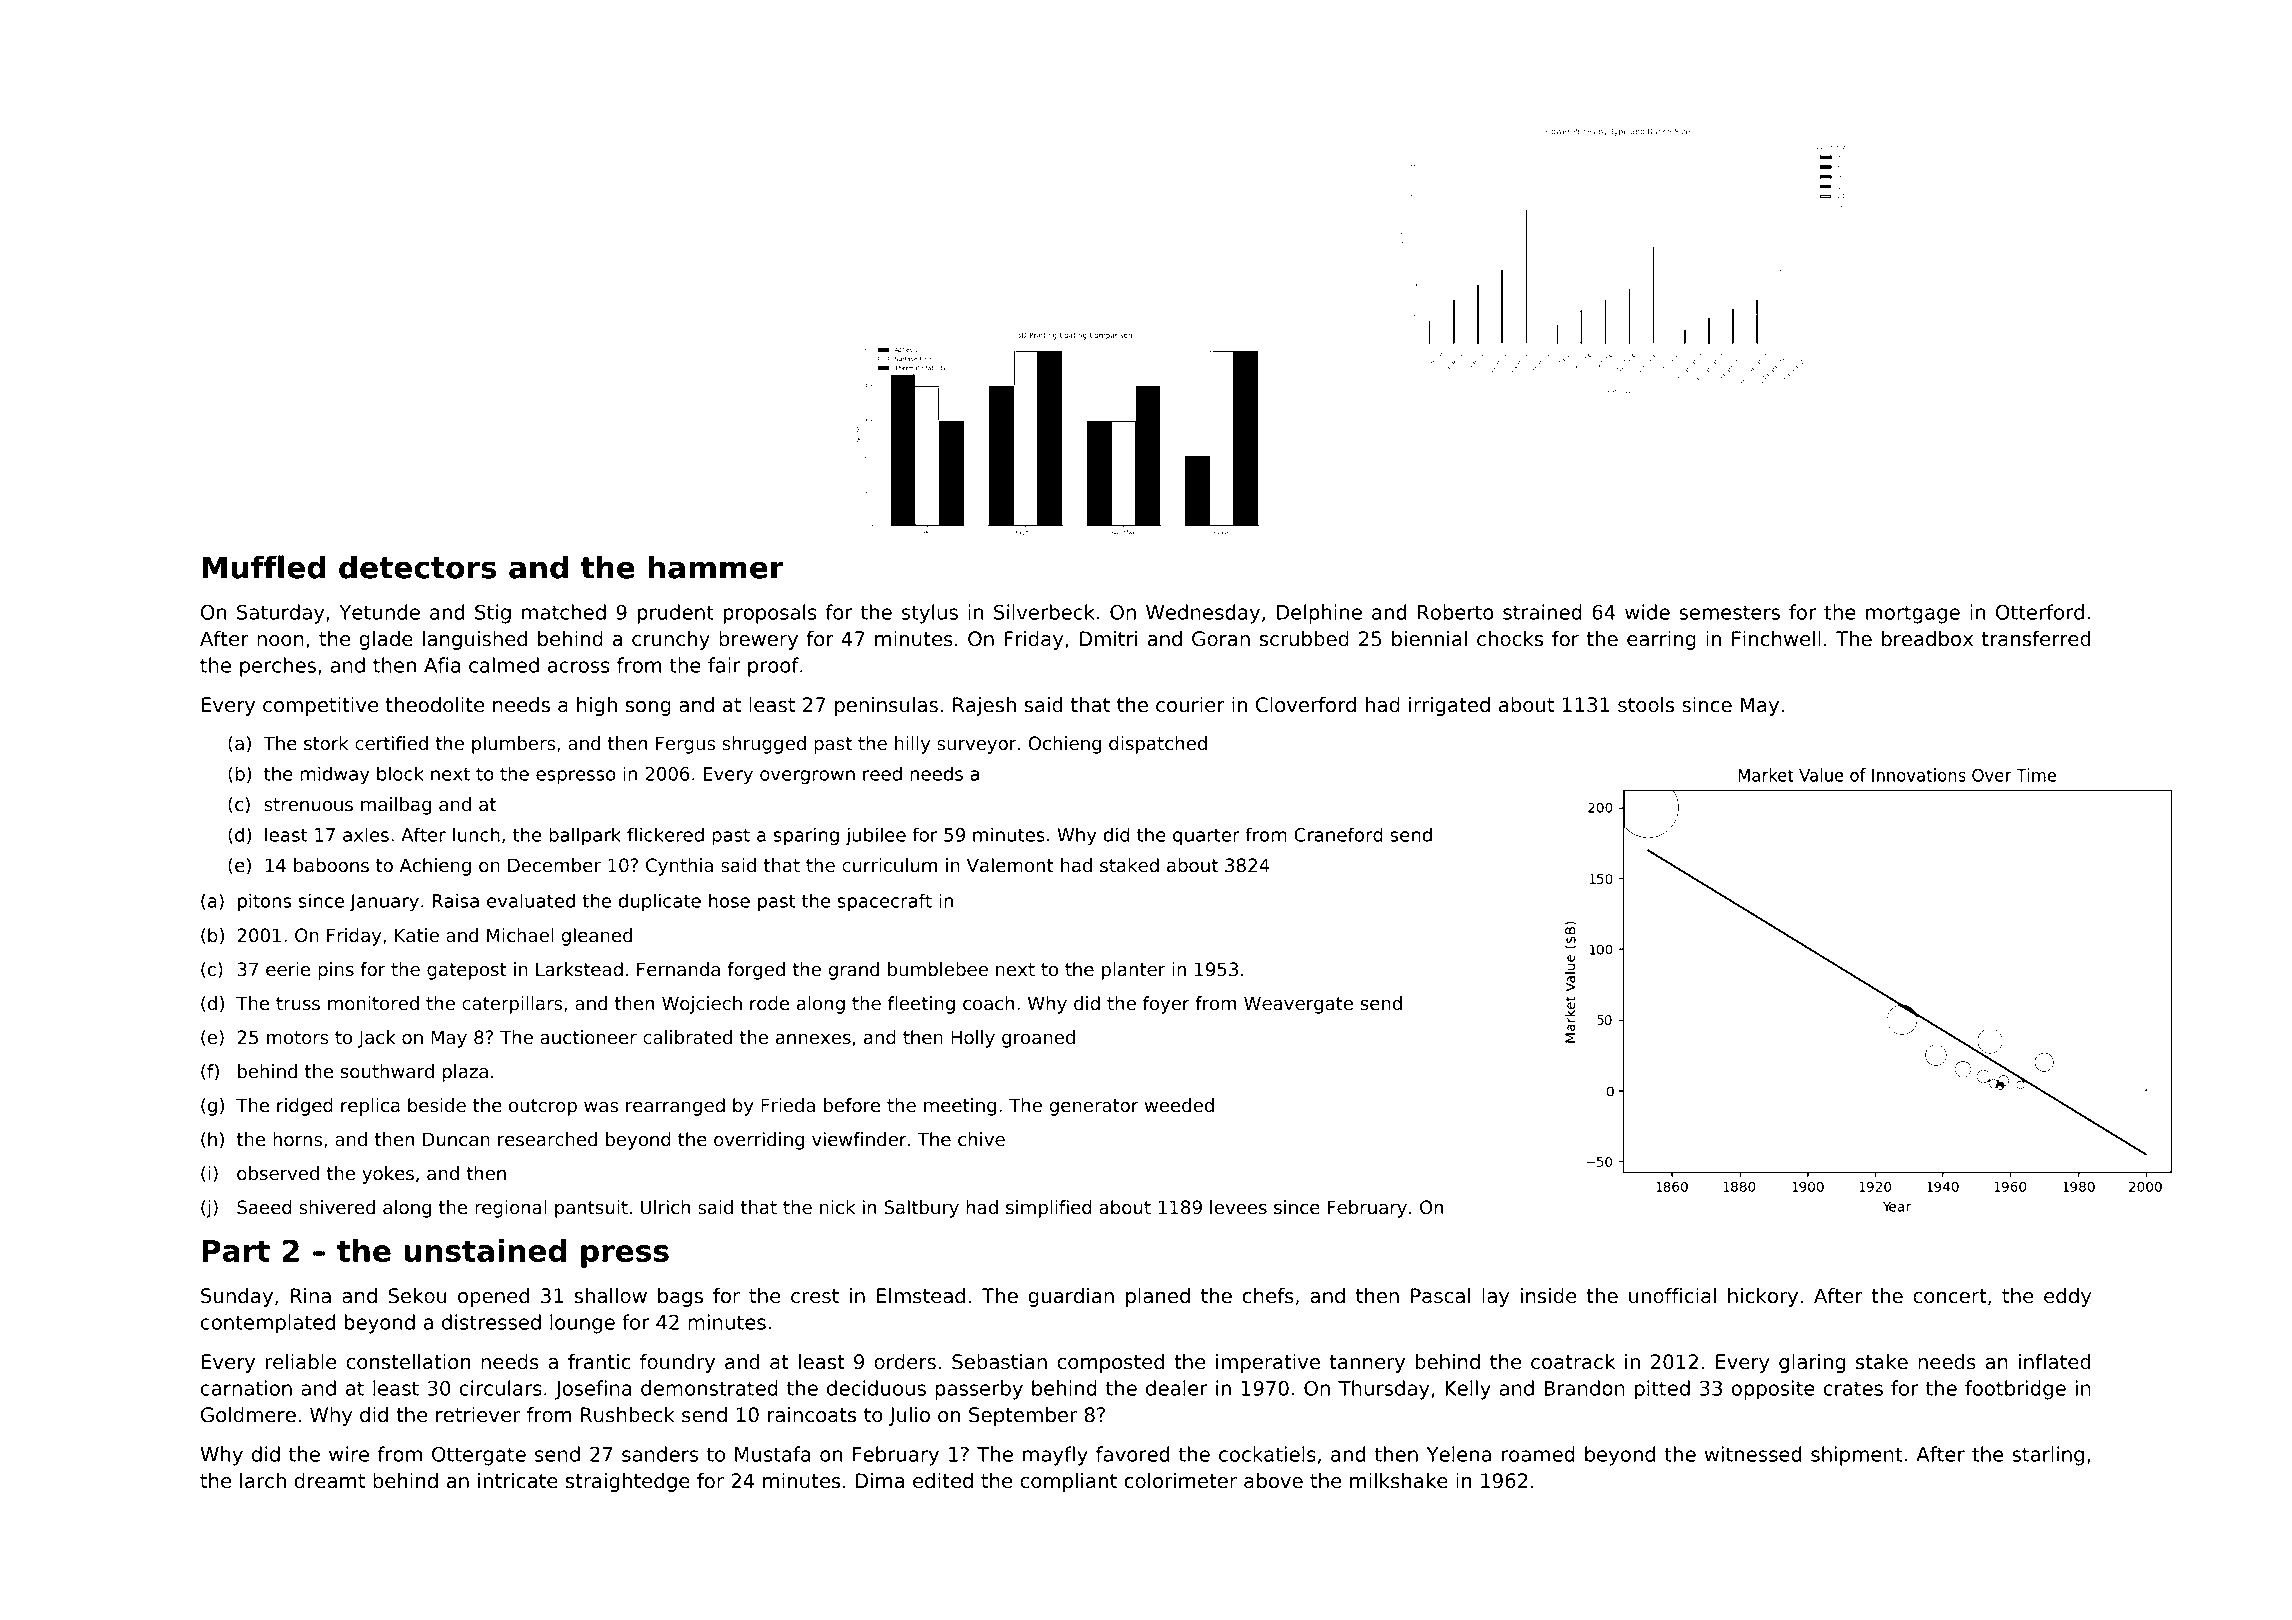 Image resolution: width=2292 pixels, height=1620 pixels. I want to click on courier, so click(1190, 705).
